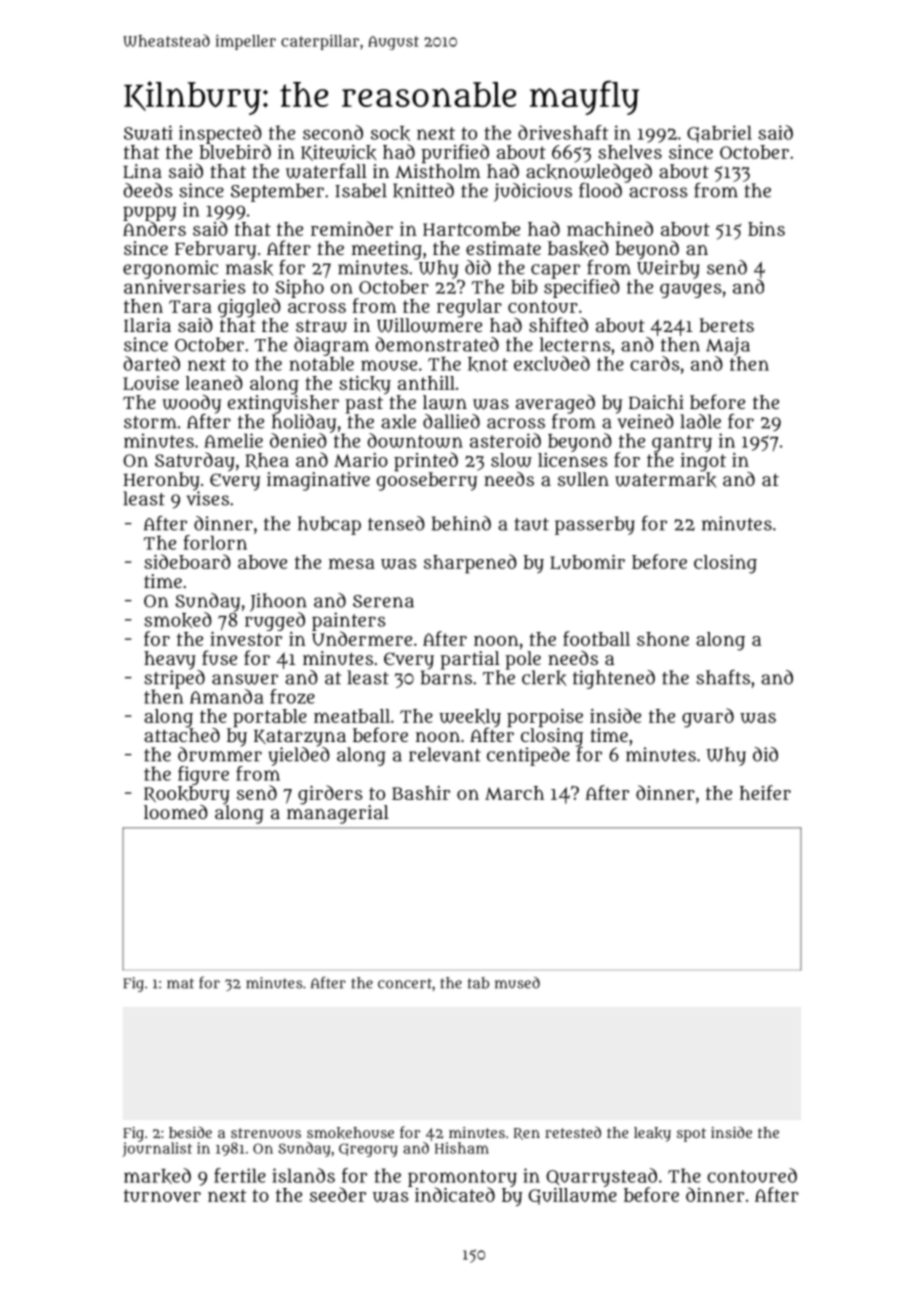  Describe the element at coordinates (573, 1132) in the screenshot. I see `retested` at that location.
